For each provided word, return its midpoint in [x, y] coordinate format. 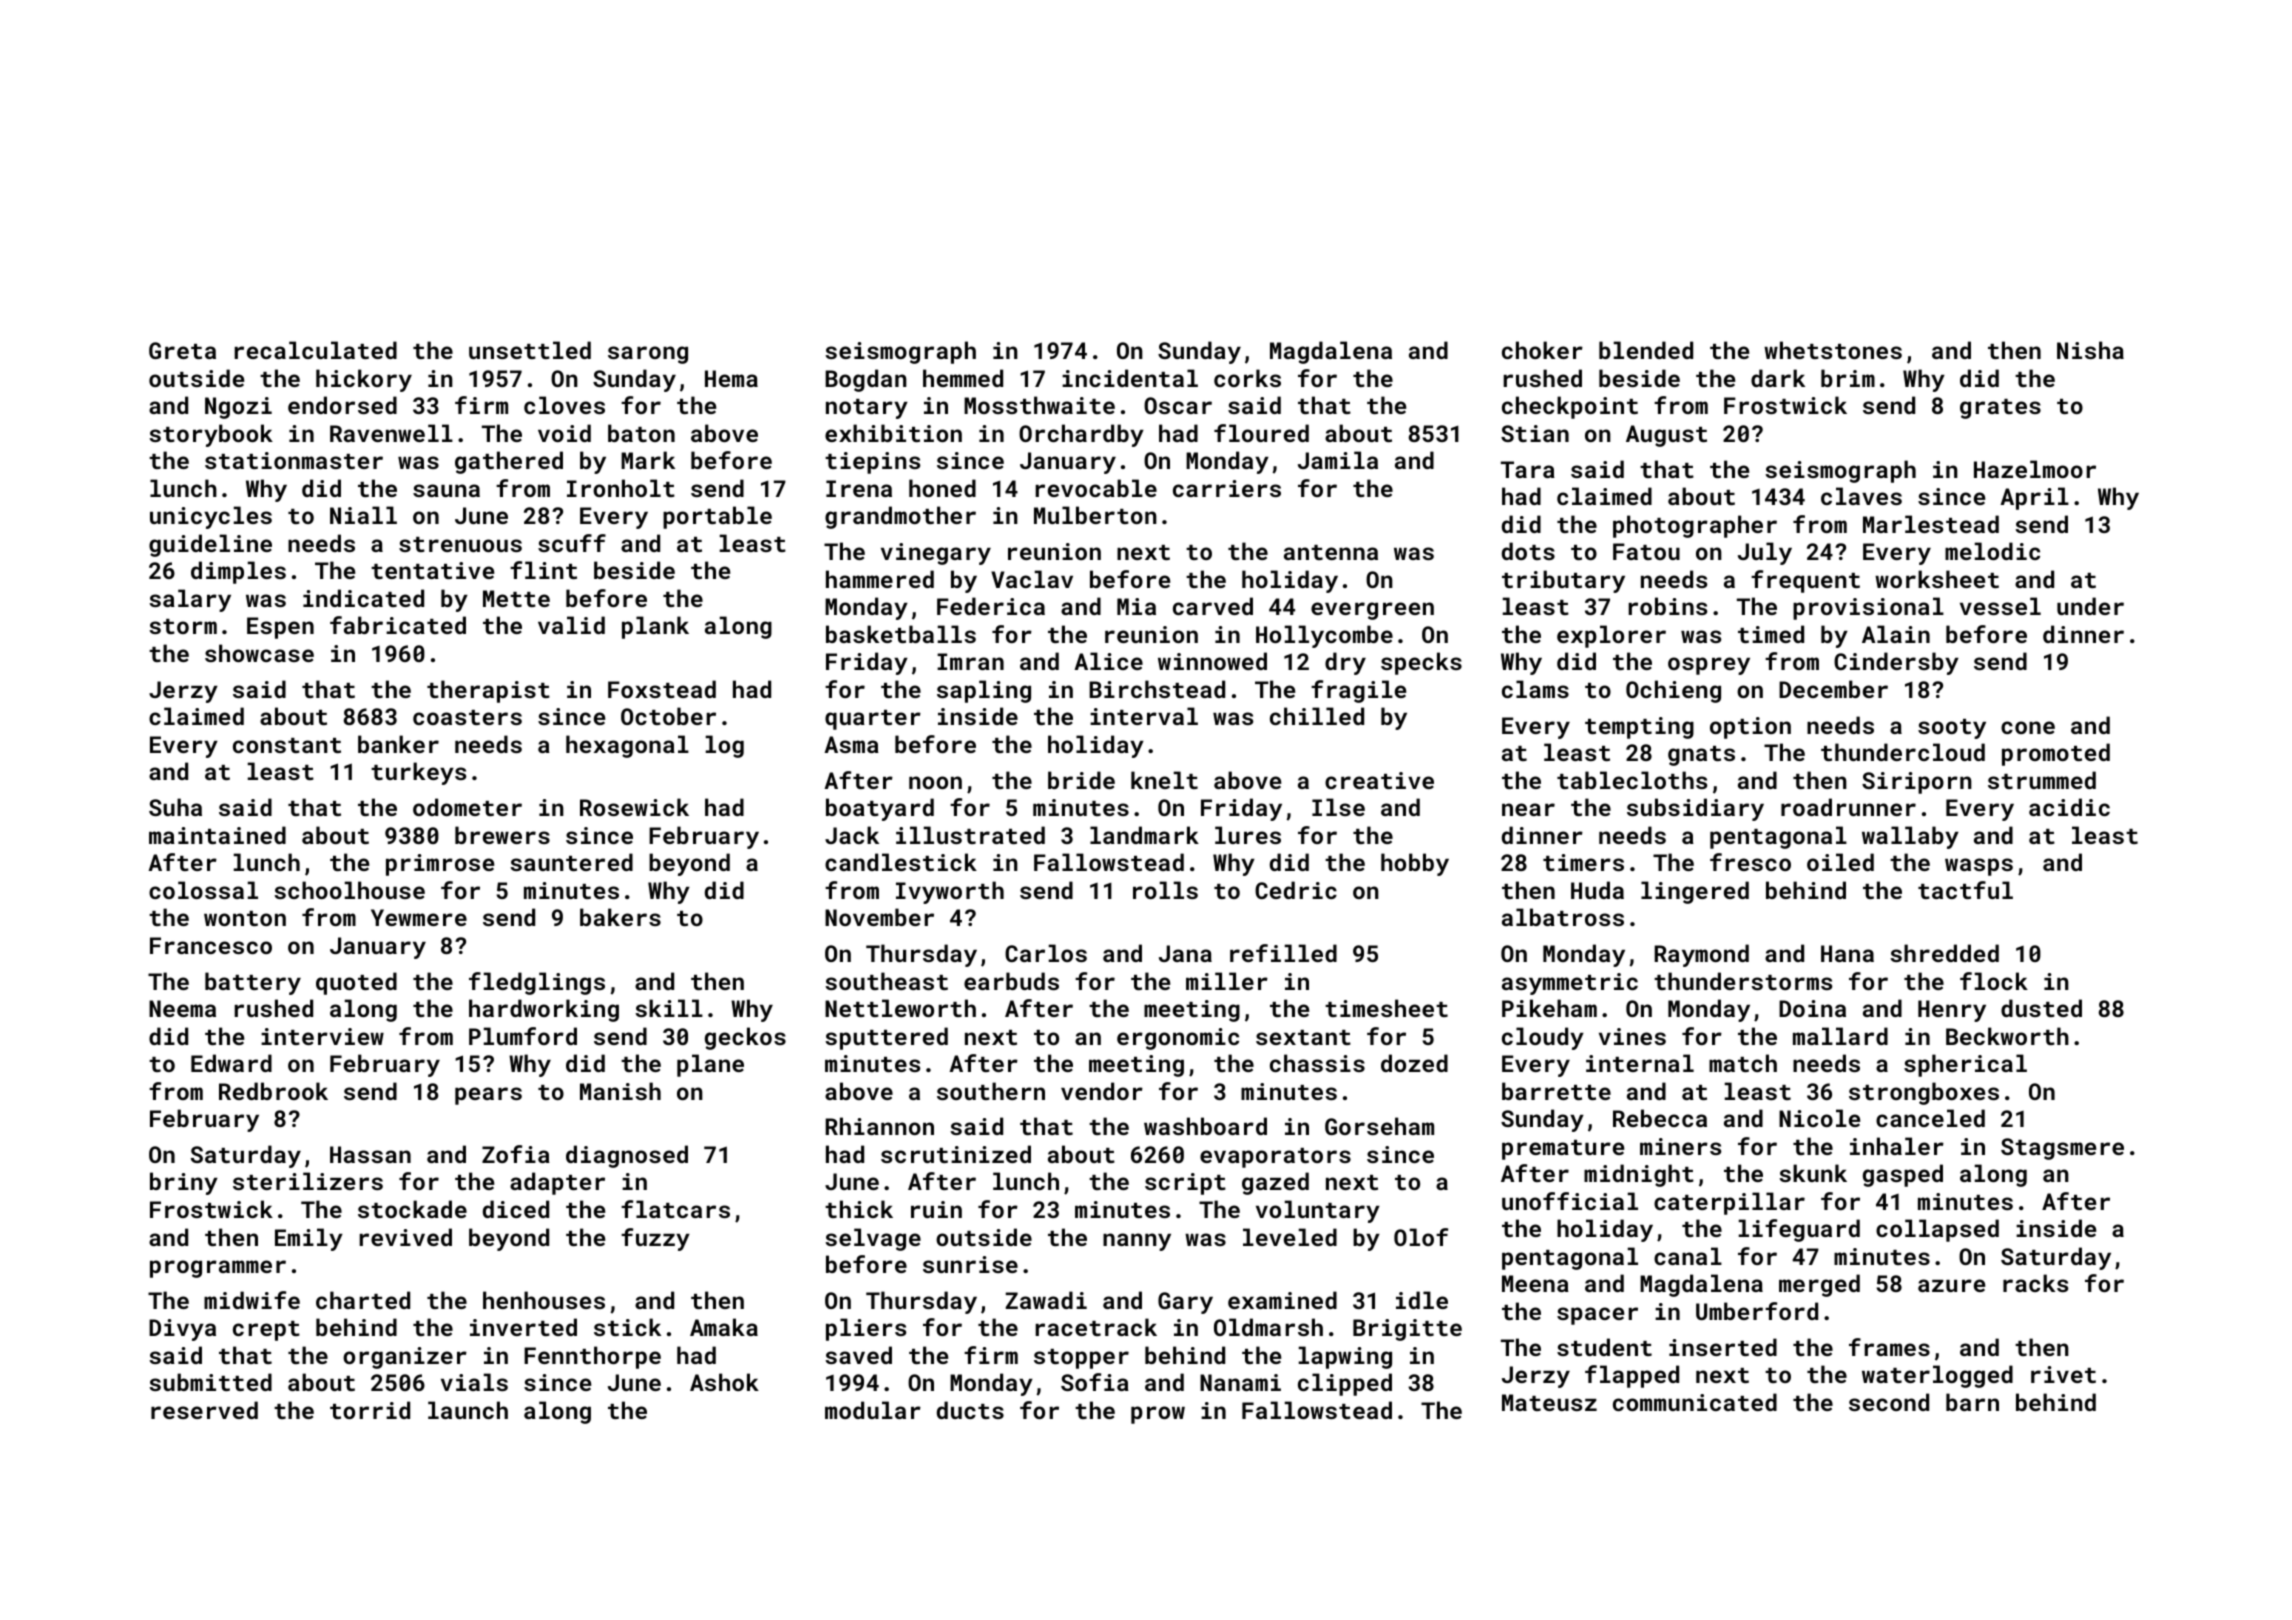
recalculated [315, 350]
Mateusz [1549, 1402]
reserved [204, 1410]
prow [1158, 1415]
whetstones [1833, 350]
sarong [648, 355]
